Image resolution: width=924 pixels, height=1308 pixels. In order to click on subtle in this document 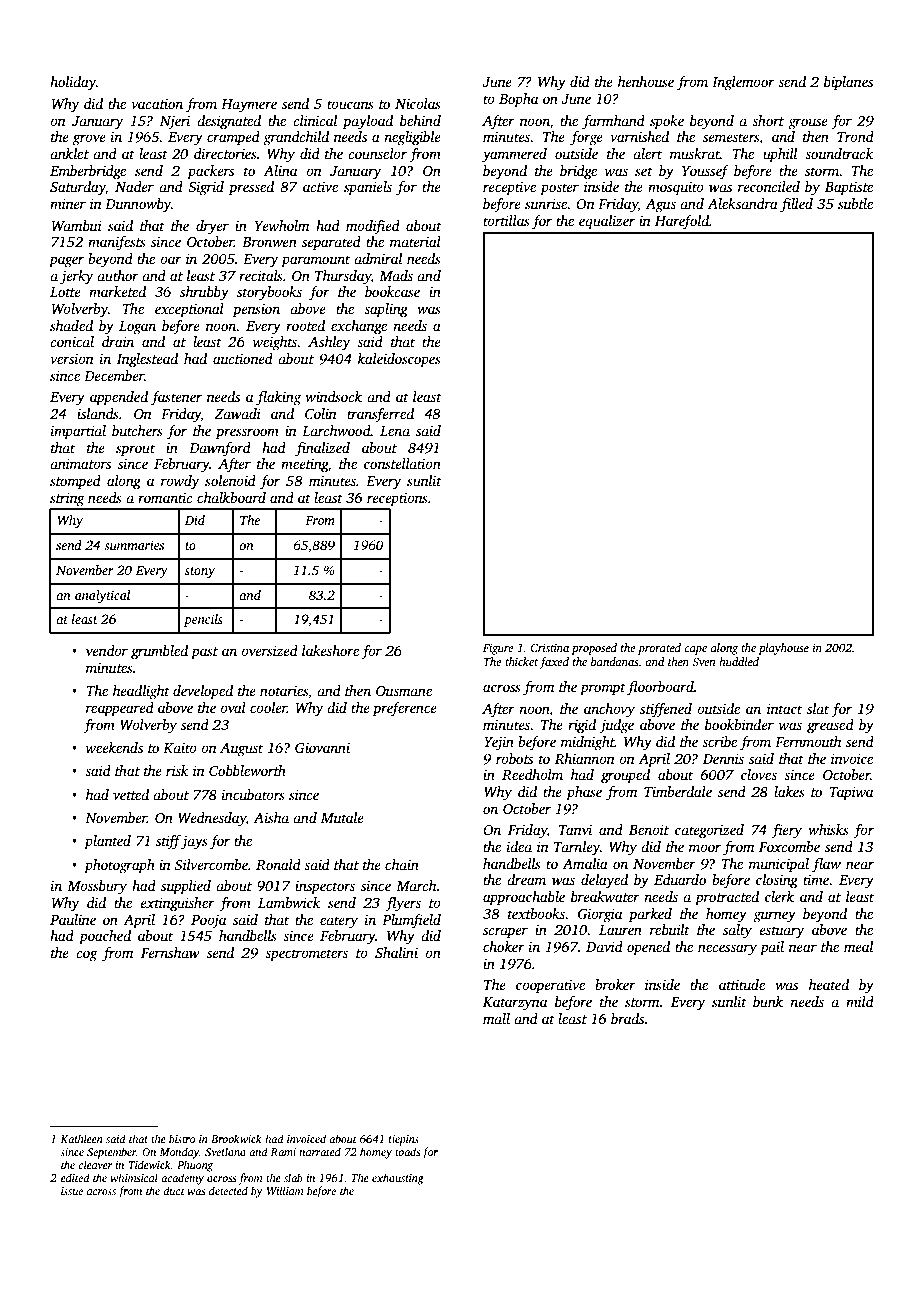, I will do `click(855, 203)`.
